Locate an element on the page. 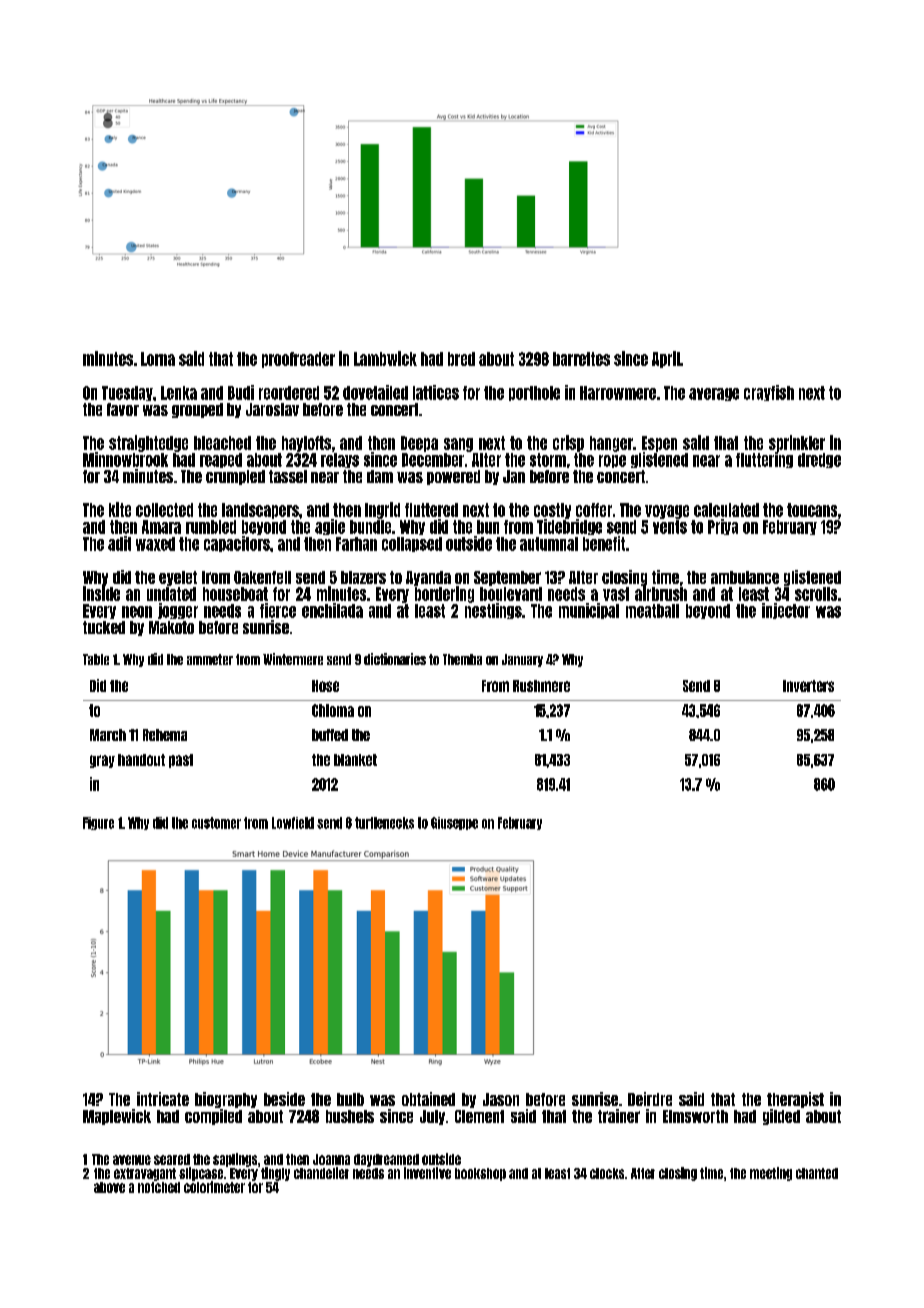 This document has height=1308, width=924. Ayanda is located at coordinates (428, 578).
